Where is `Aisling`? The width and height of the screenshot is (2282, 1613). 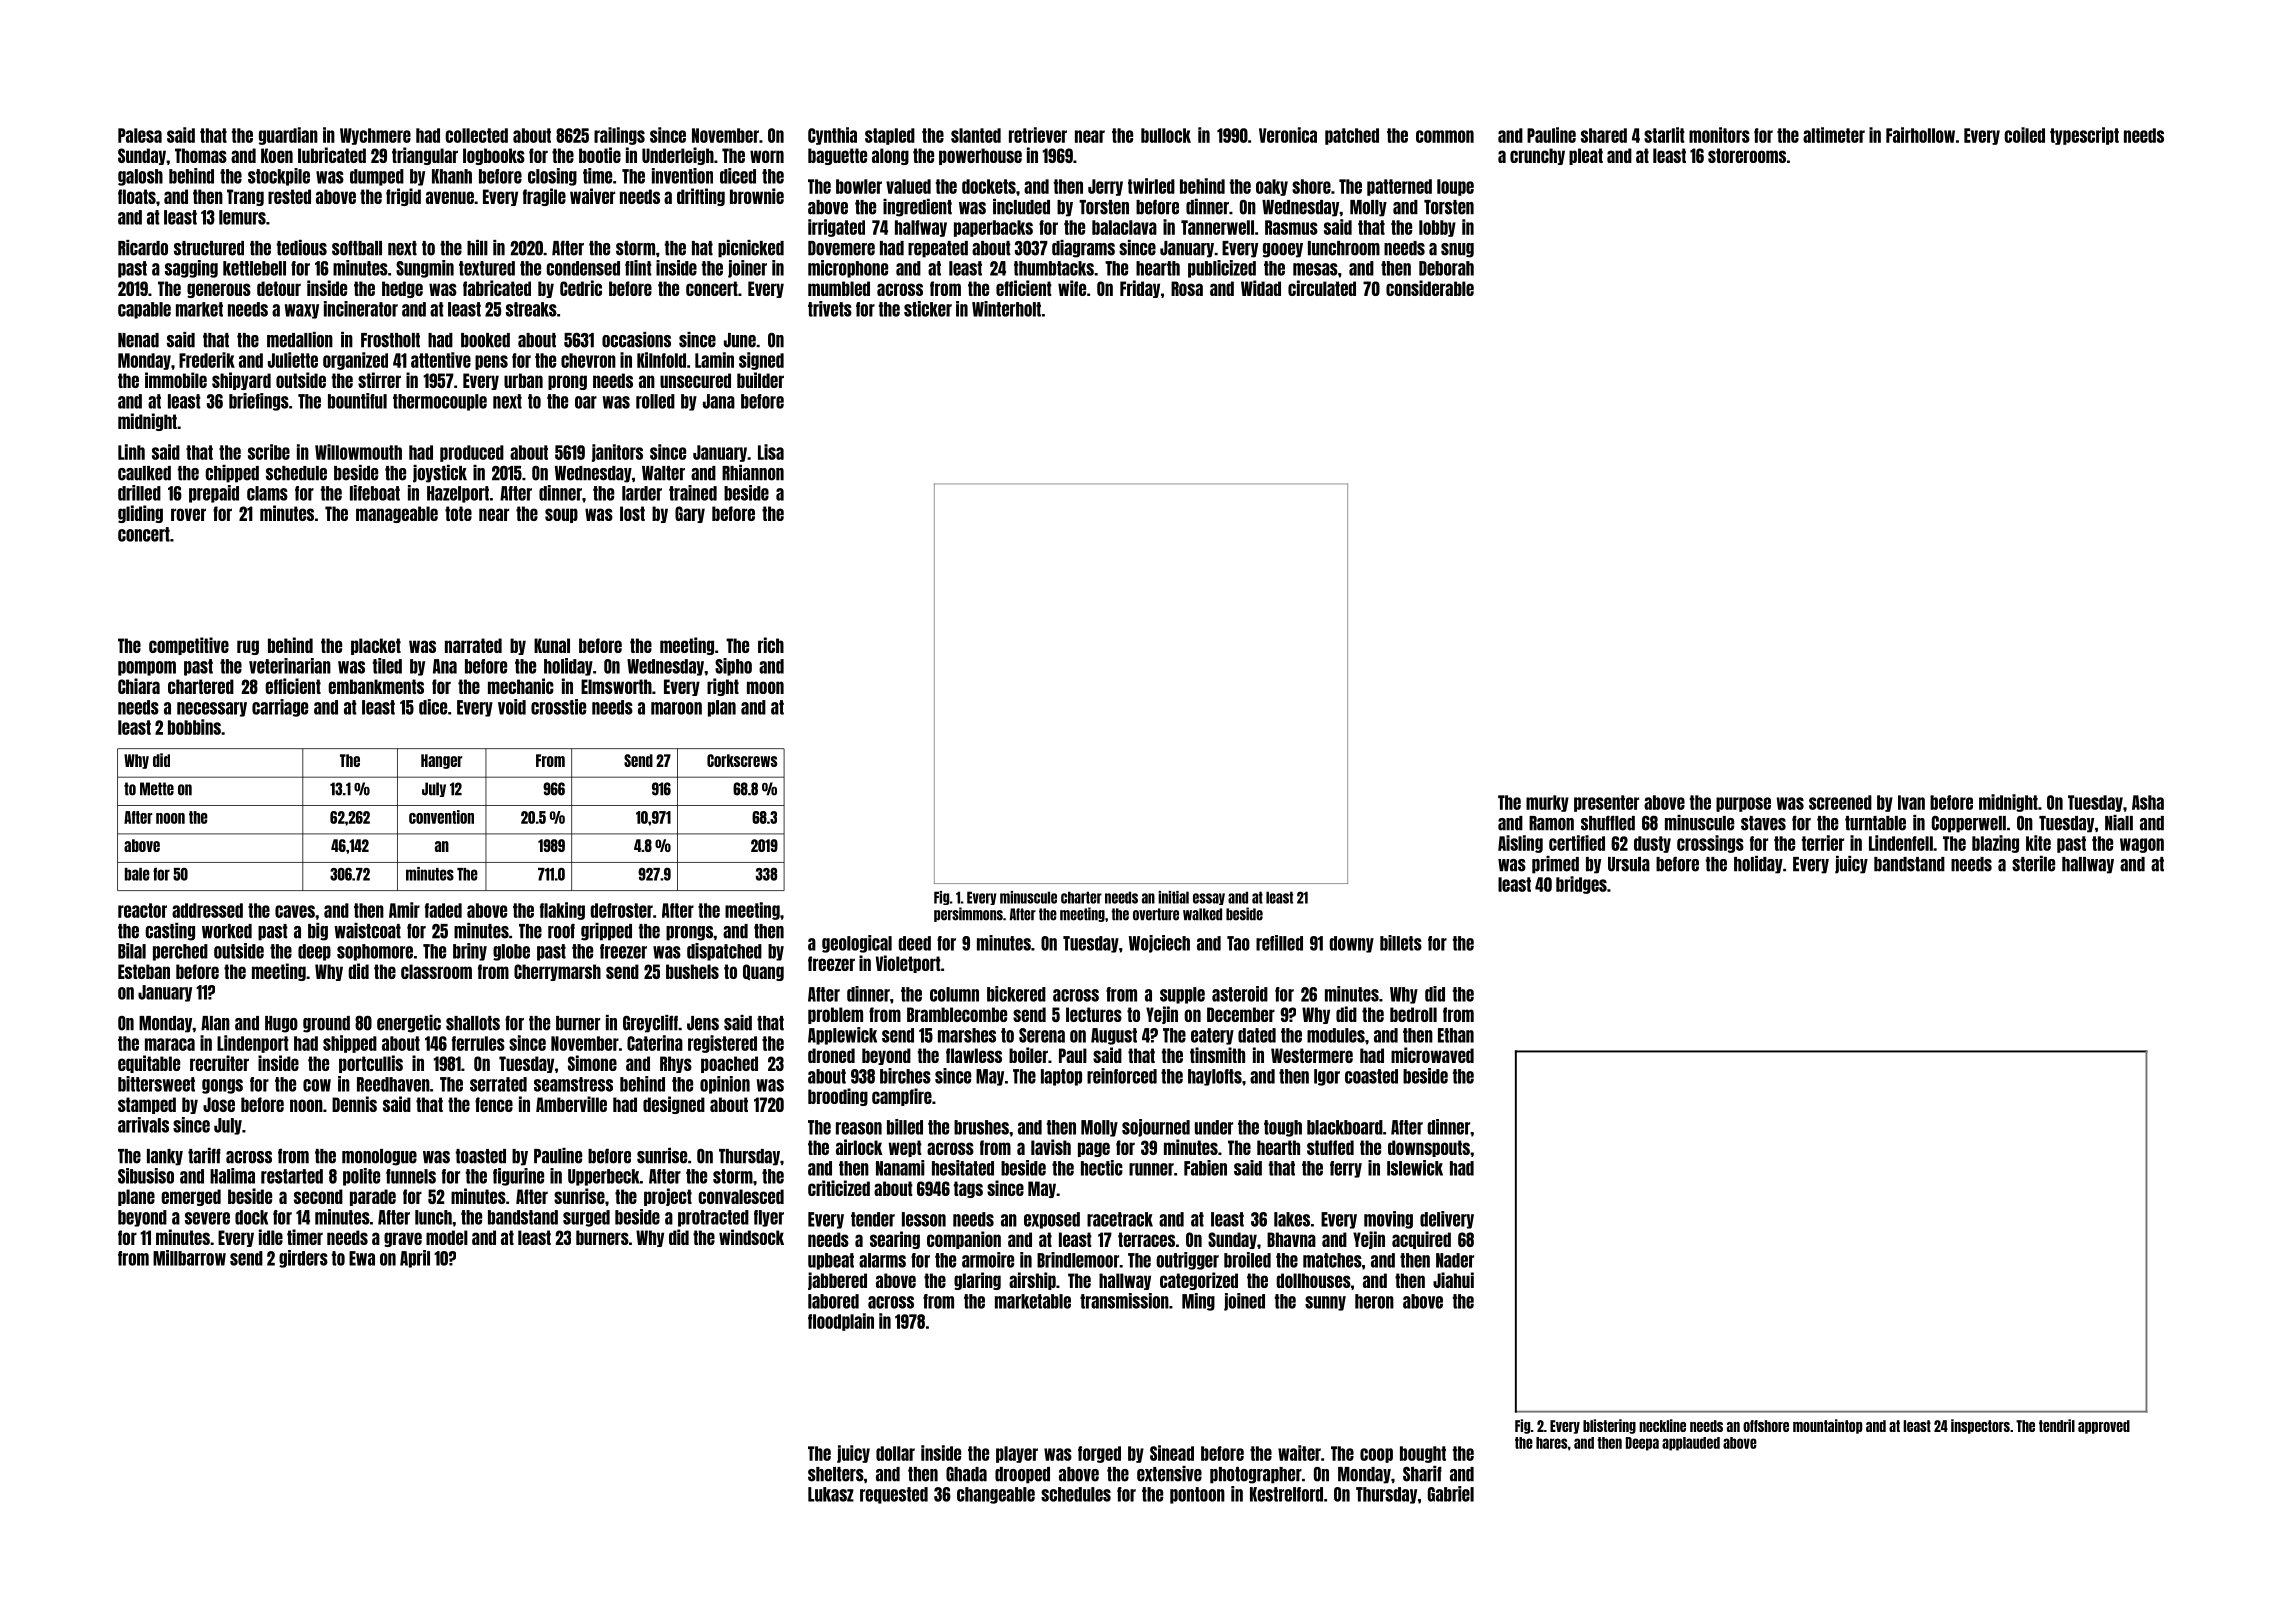
Aisling is located at coordinates (1520, 844).
